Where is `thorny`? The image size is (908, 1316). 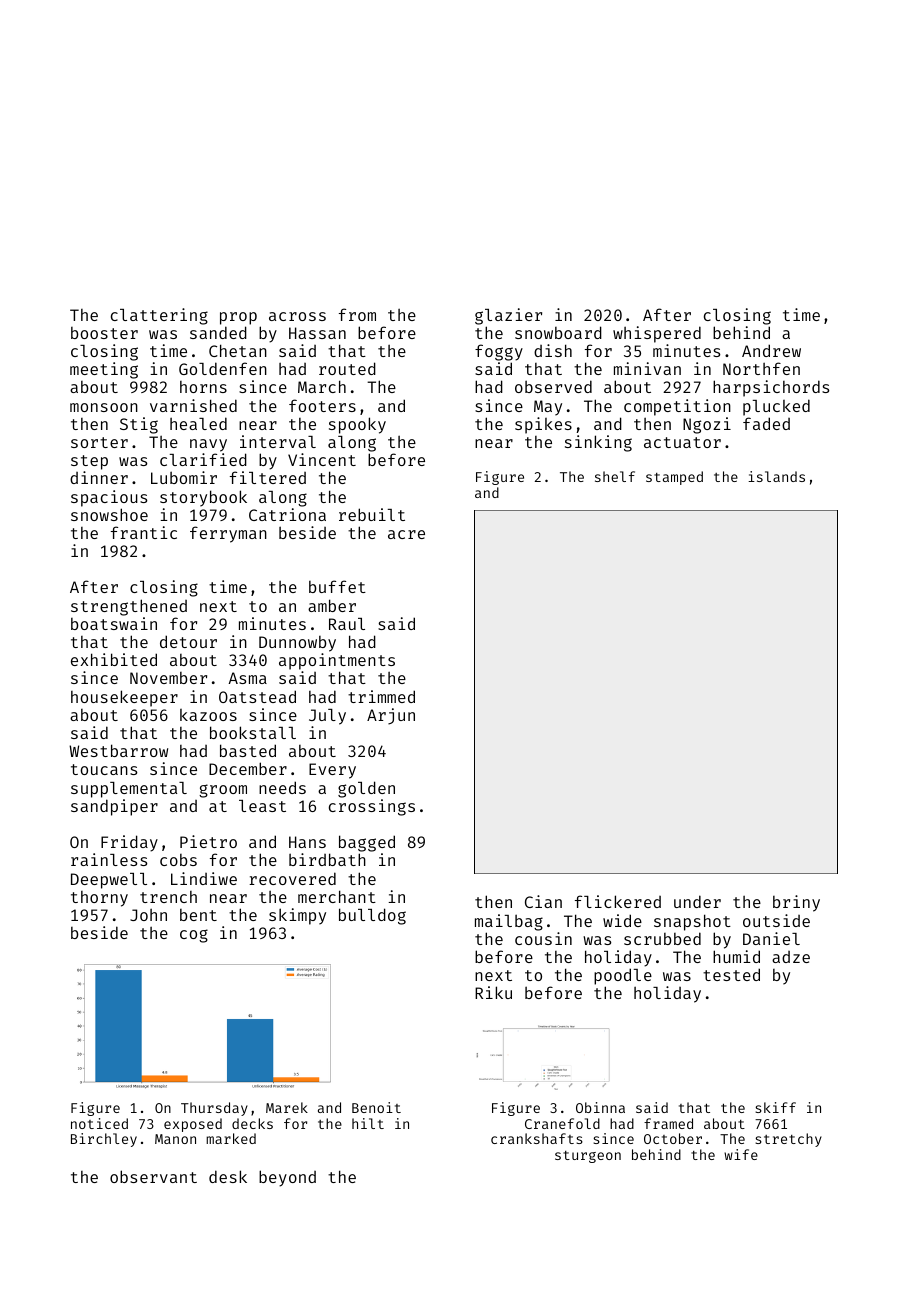 thorny is located at coordinates (99, 899).
